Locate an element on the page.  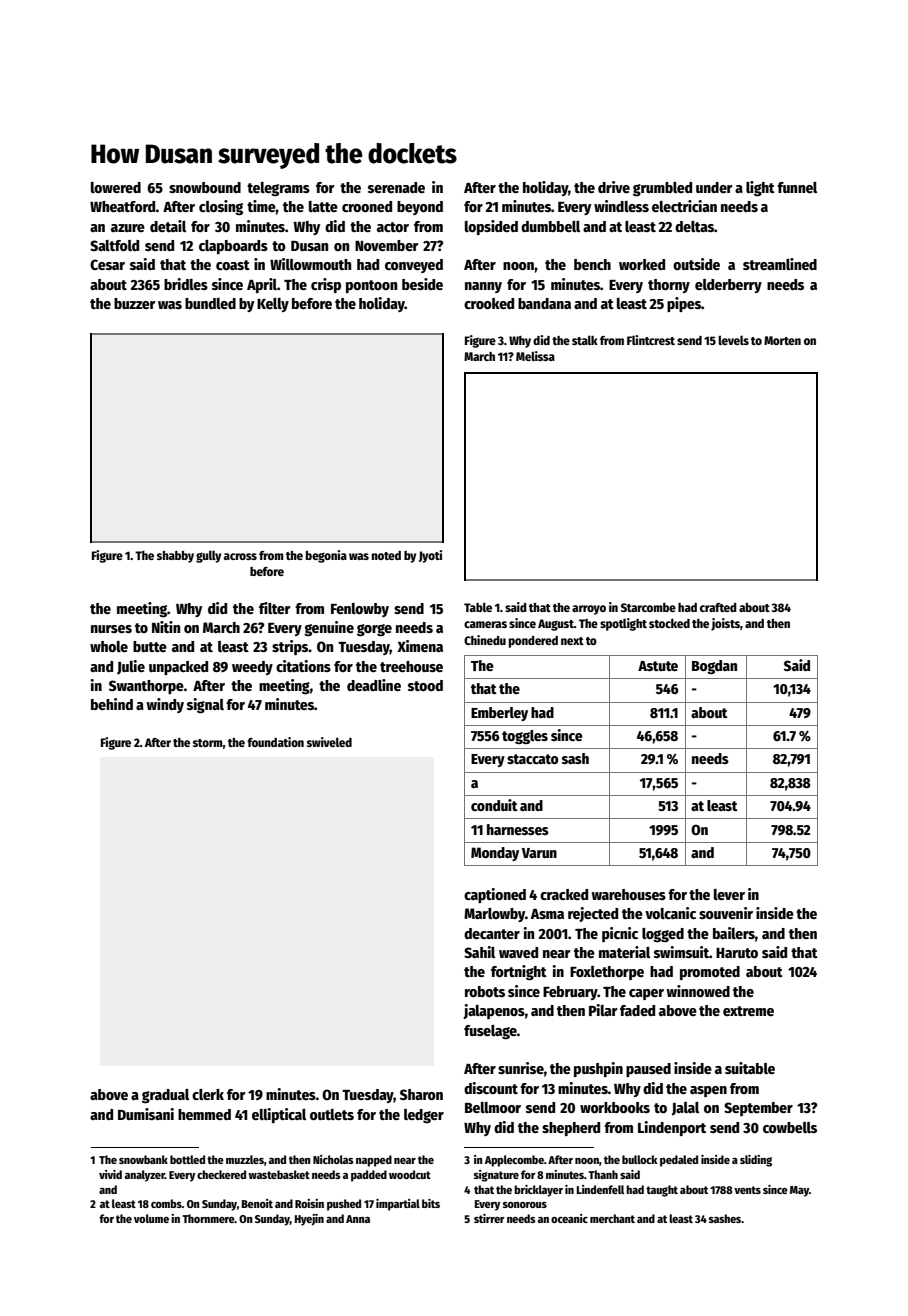
crafted is located at coordinates (718, 607).
